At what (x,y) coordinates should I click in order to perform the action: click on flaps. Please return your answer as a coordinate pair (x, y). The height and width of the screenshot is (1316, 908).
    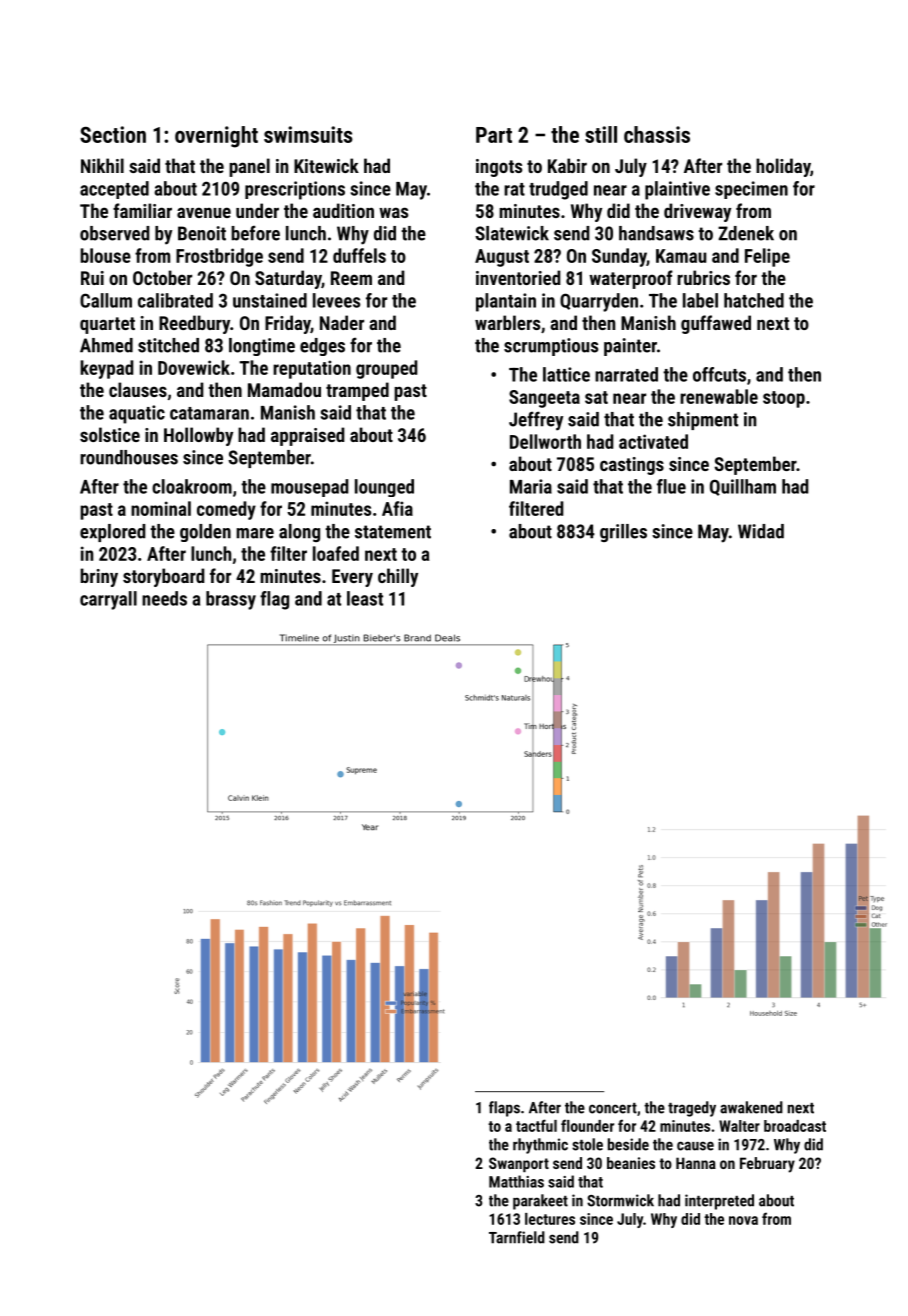
    Looking at the image, I should click on (504, 1109).
